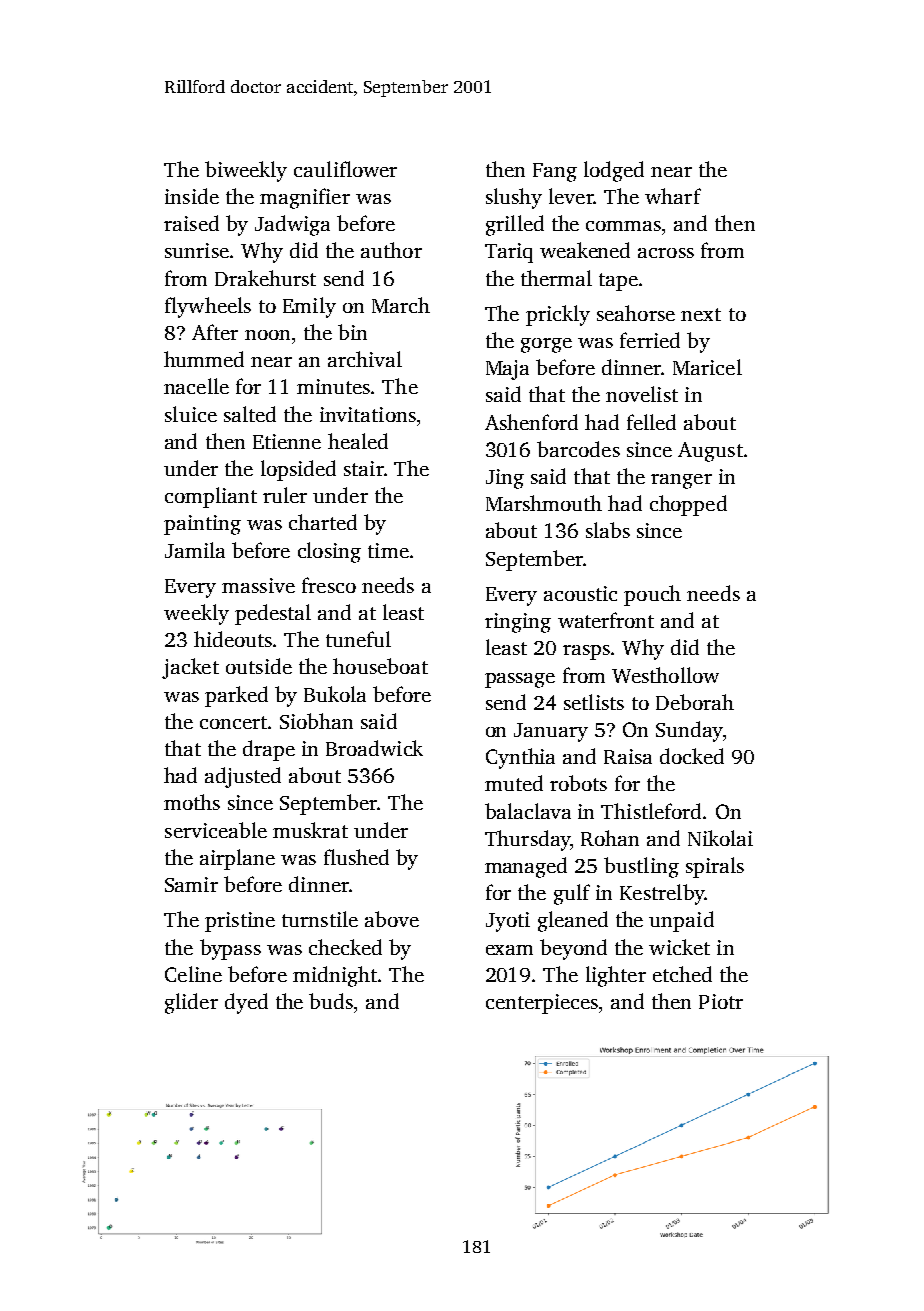  I want to click on grilled, so click(515, 225).
